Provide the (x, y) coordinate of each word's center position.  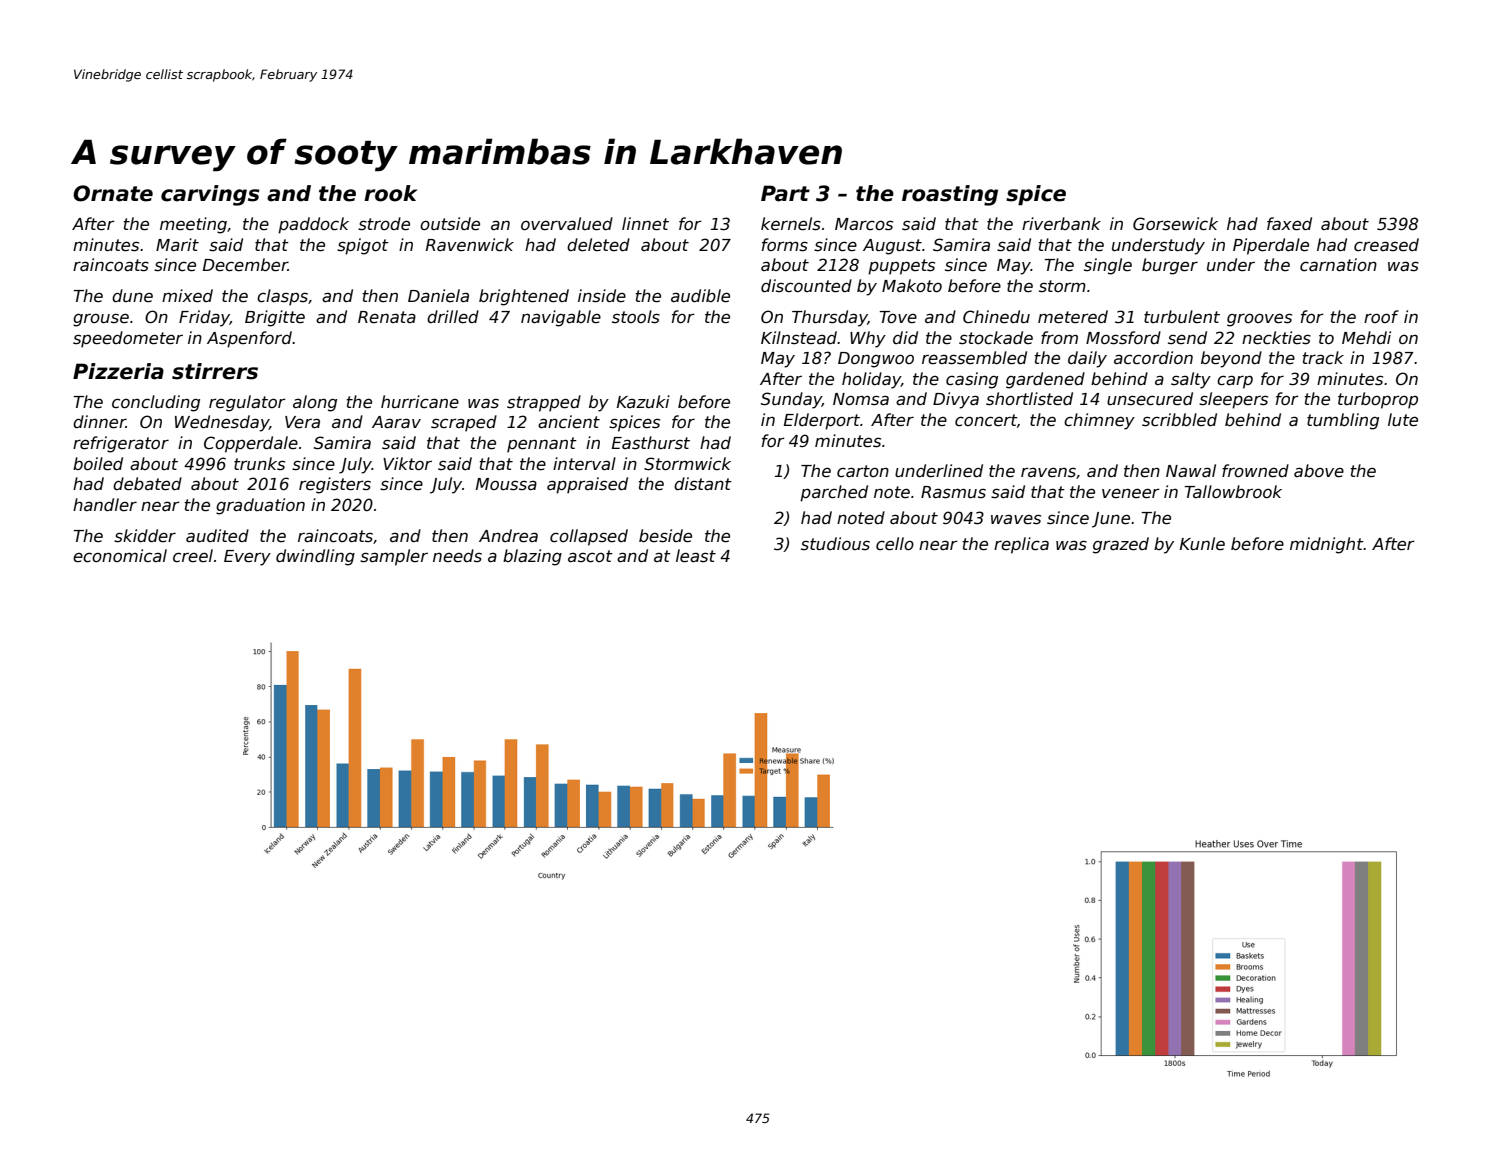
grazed (1121, 545)
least (696, 556)
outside (450, 224)
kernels (791, 224)
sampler (394, 557)
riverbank (1061, 223)
